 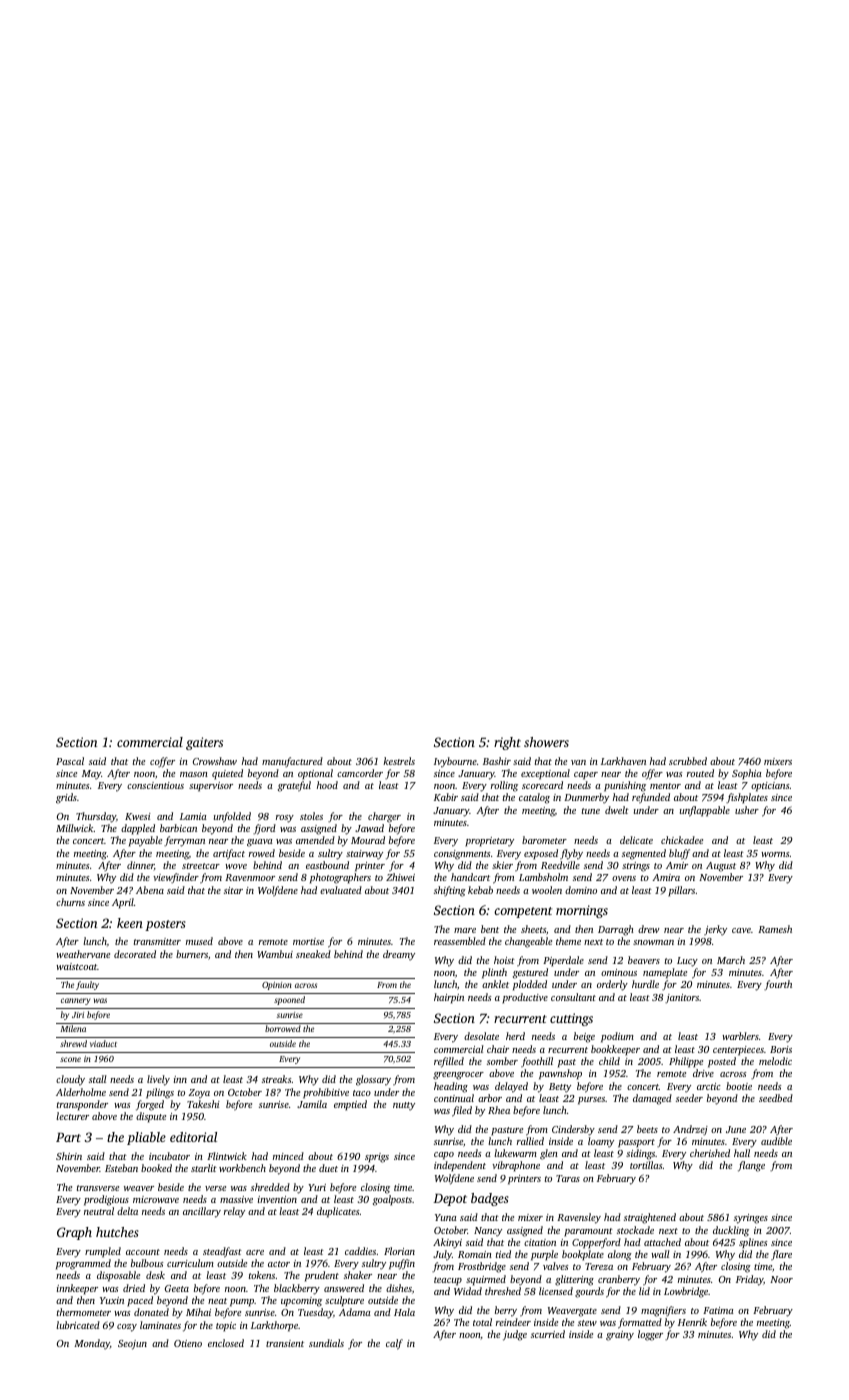 I want to click on ovens, so click(x=624, y=878).
